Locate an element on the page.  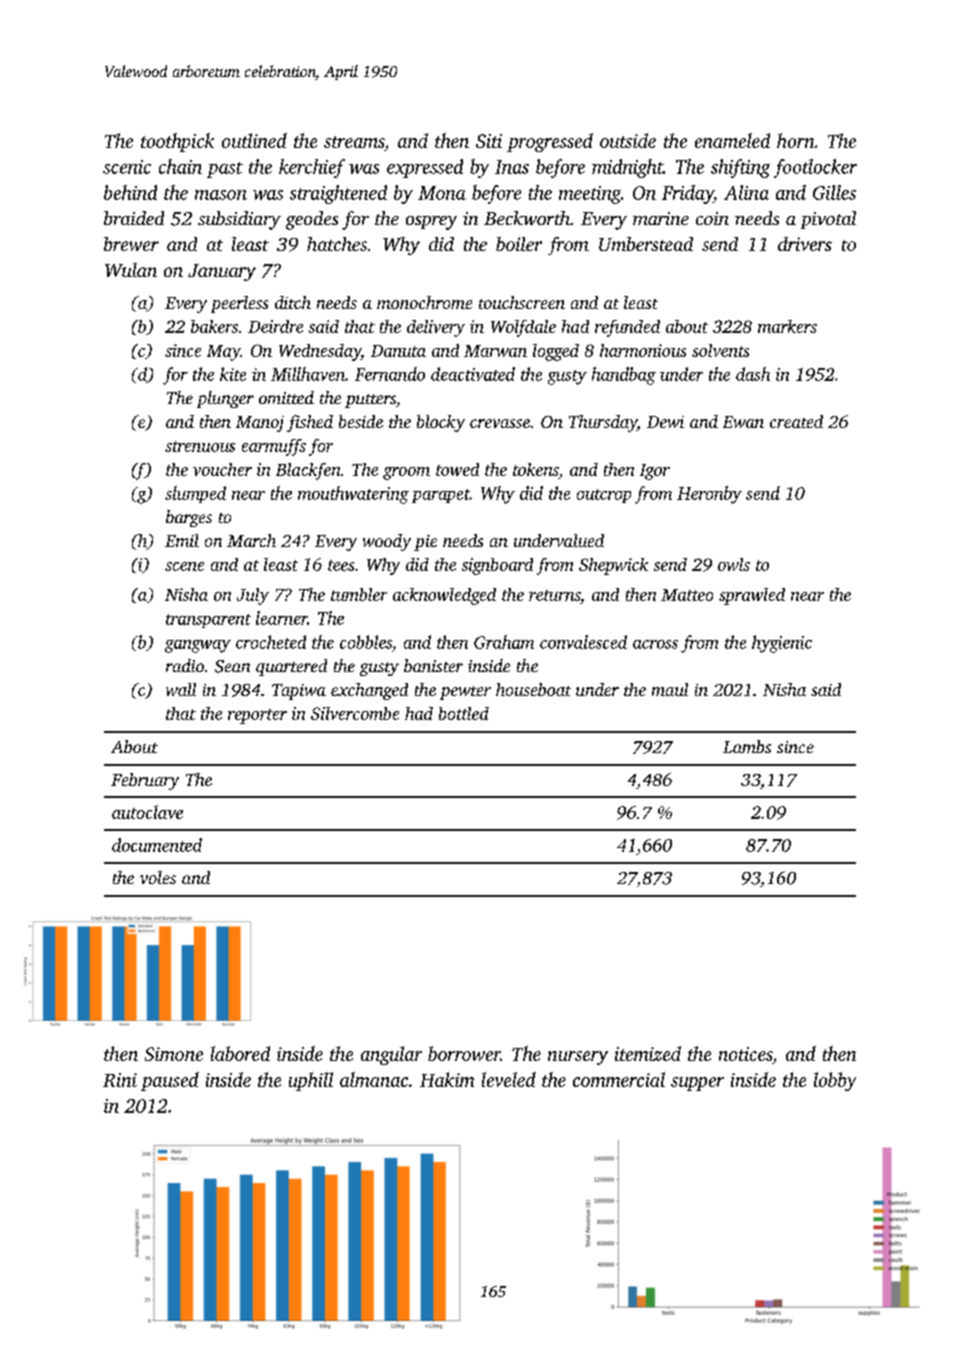
Lambs is located at coordinates (747, 746).
